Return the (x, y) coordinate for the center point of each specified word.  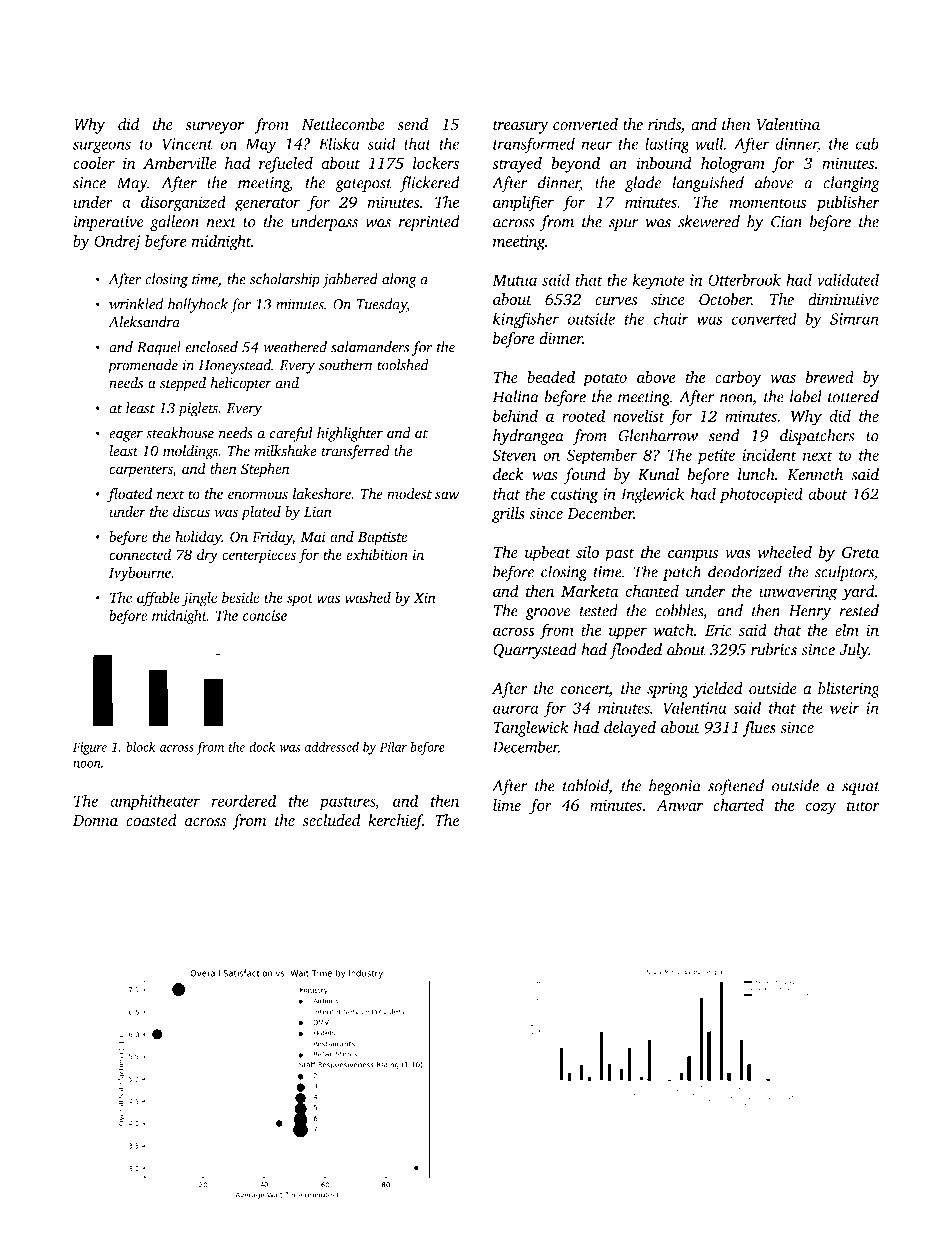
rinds (664, 124)
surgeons (102, 147)
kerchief (395, 822)
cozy (820, 808)
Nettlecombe (343, 124)
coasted (151, 820)
